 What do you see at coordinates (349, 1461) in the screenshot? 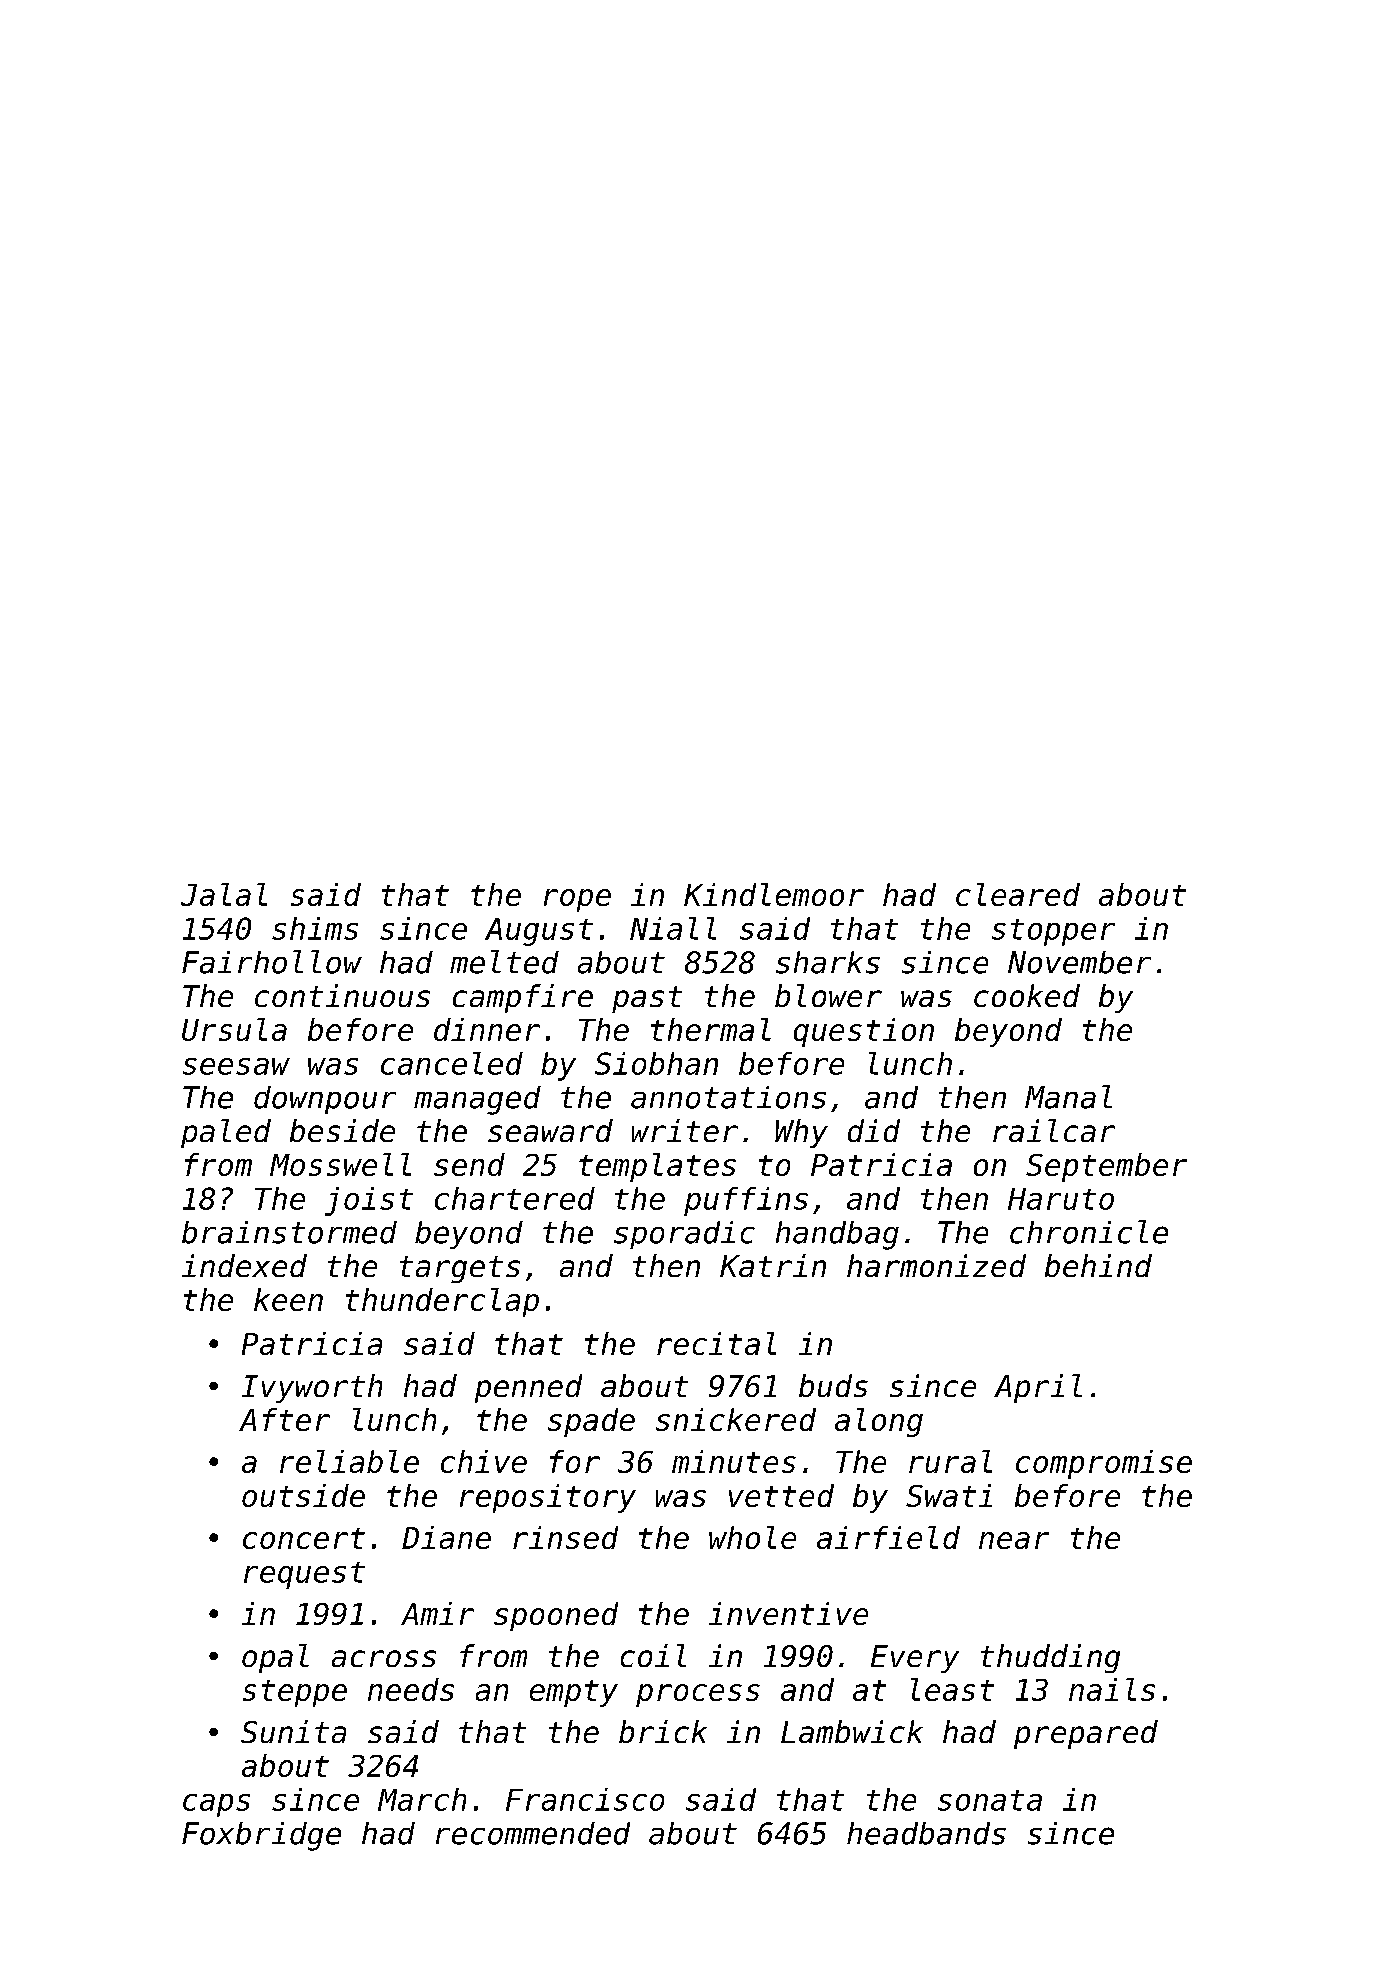
I see `reliable` at bounding box center [349, 1461].
